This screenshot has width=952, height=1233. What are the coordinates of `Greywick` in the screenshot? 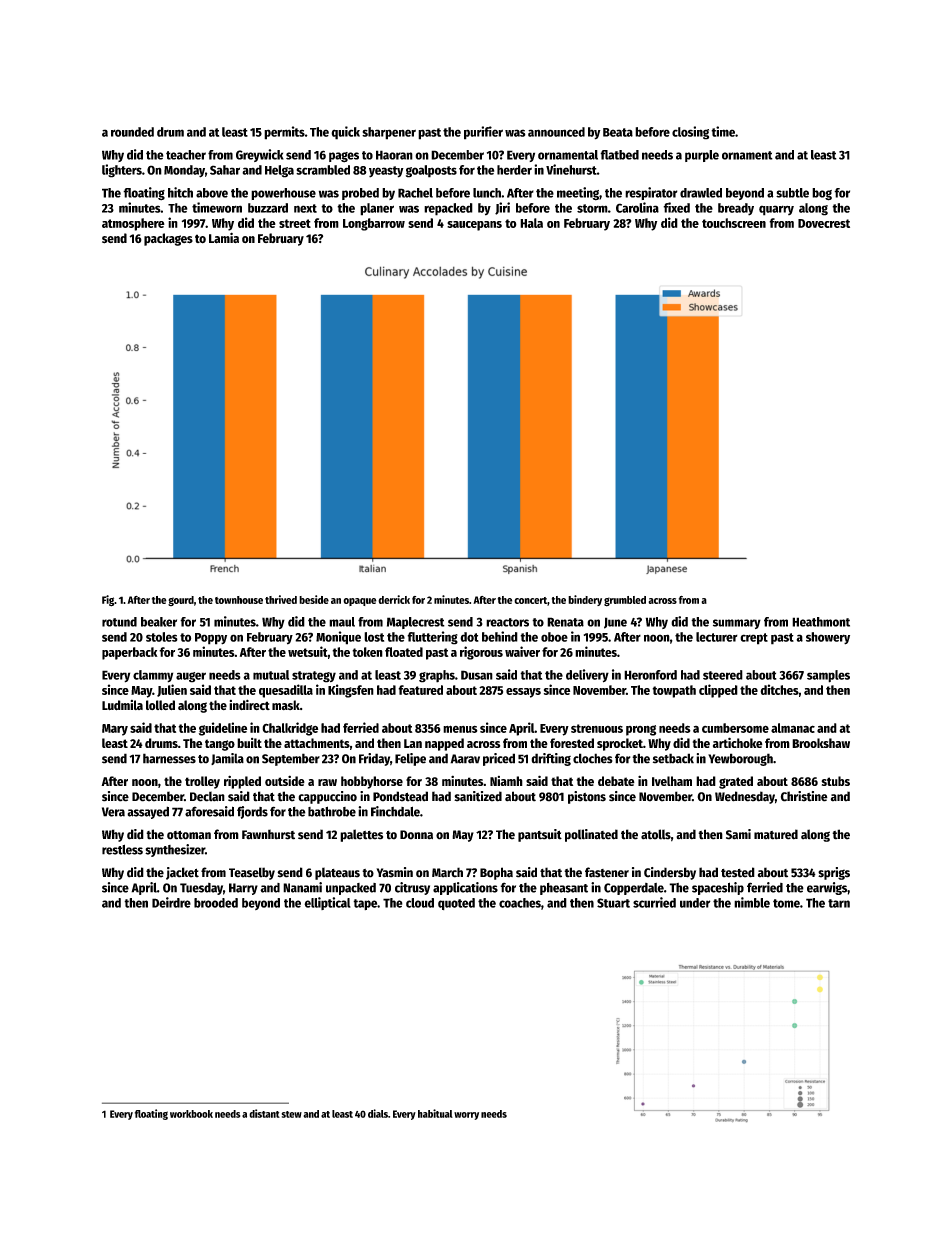 It's located at (260, 155).
